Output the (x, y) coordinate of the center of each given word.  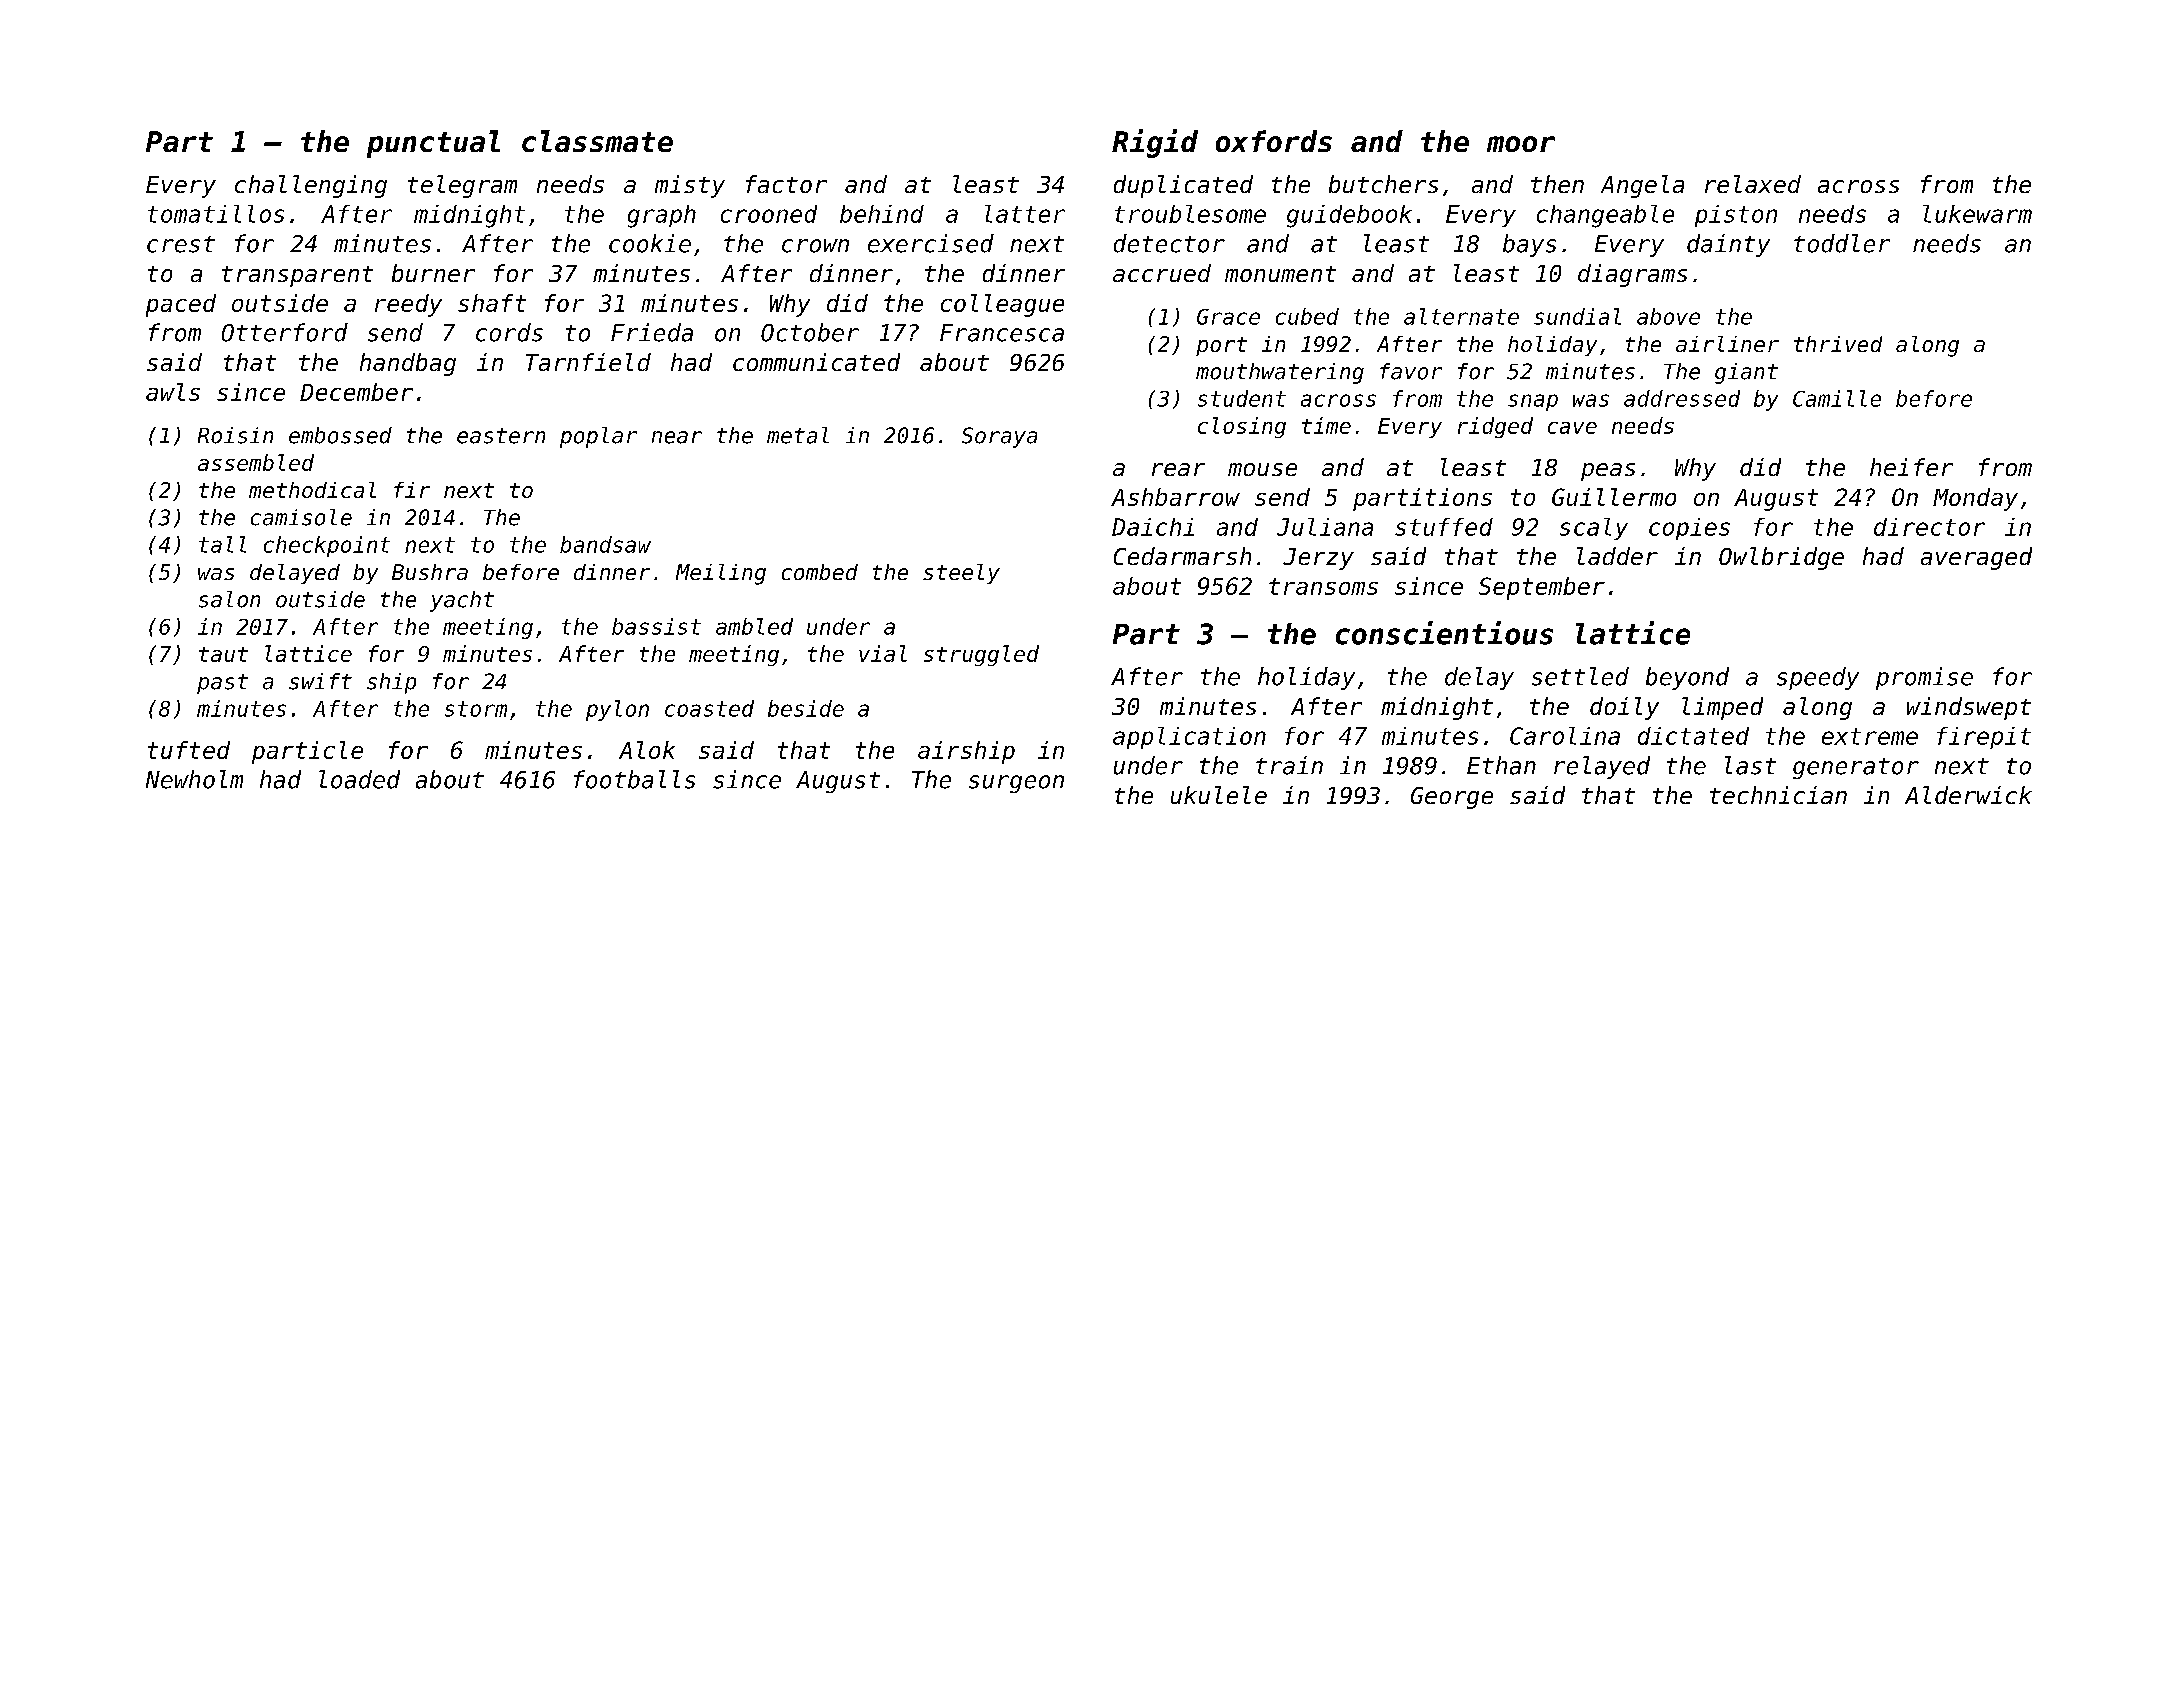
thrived (1838, 344)
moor (1521, 144)
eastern (501, 436)
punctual (433, 144)
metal (798, 435)
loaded (359, 779)
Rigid (1155, 143)
